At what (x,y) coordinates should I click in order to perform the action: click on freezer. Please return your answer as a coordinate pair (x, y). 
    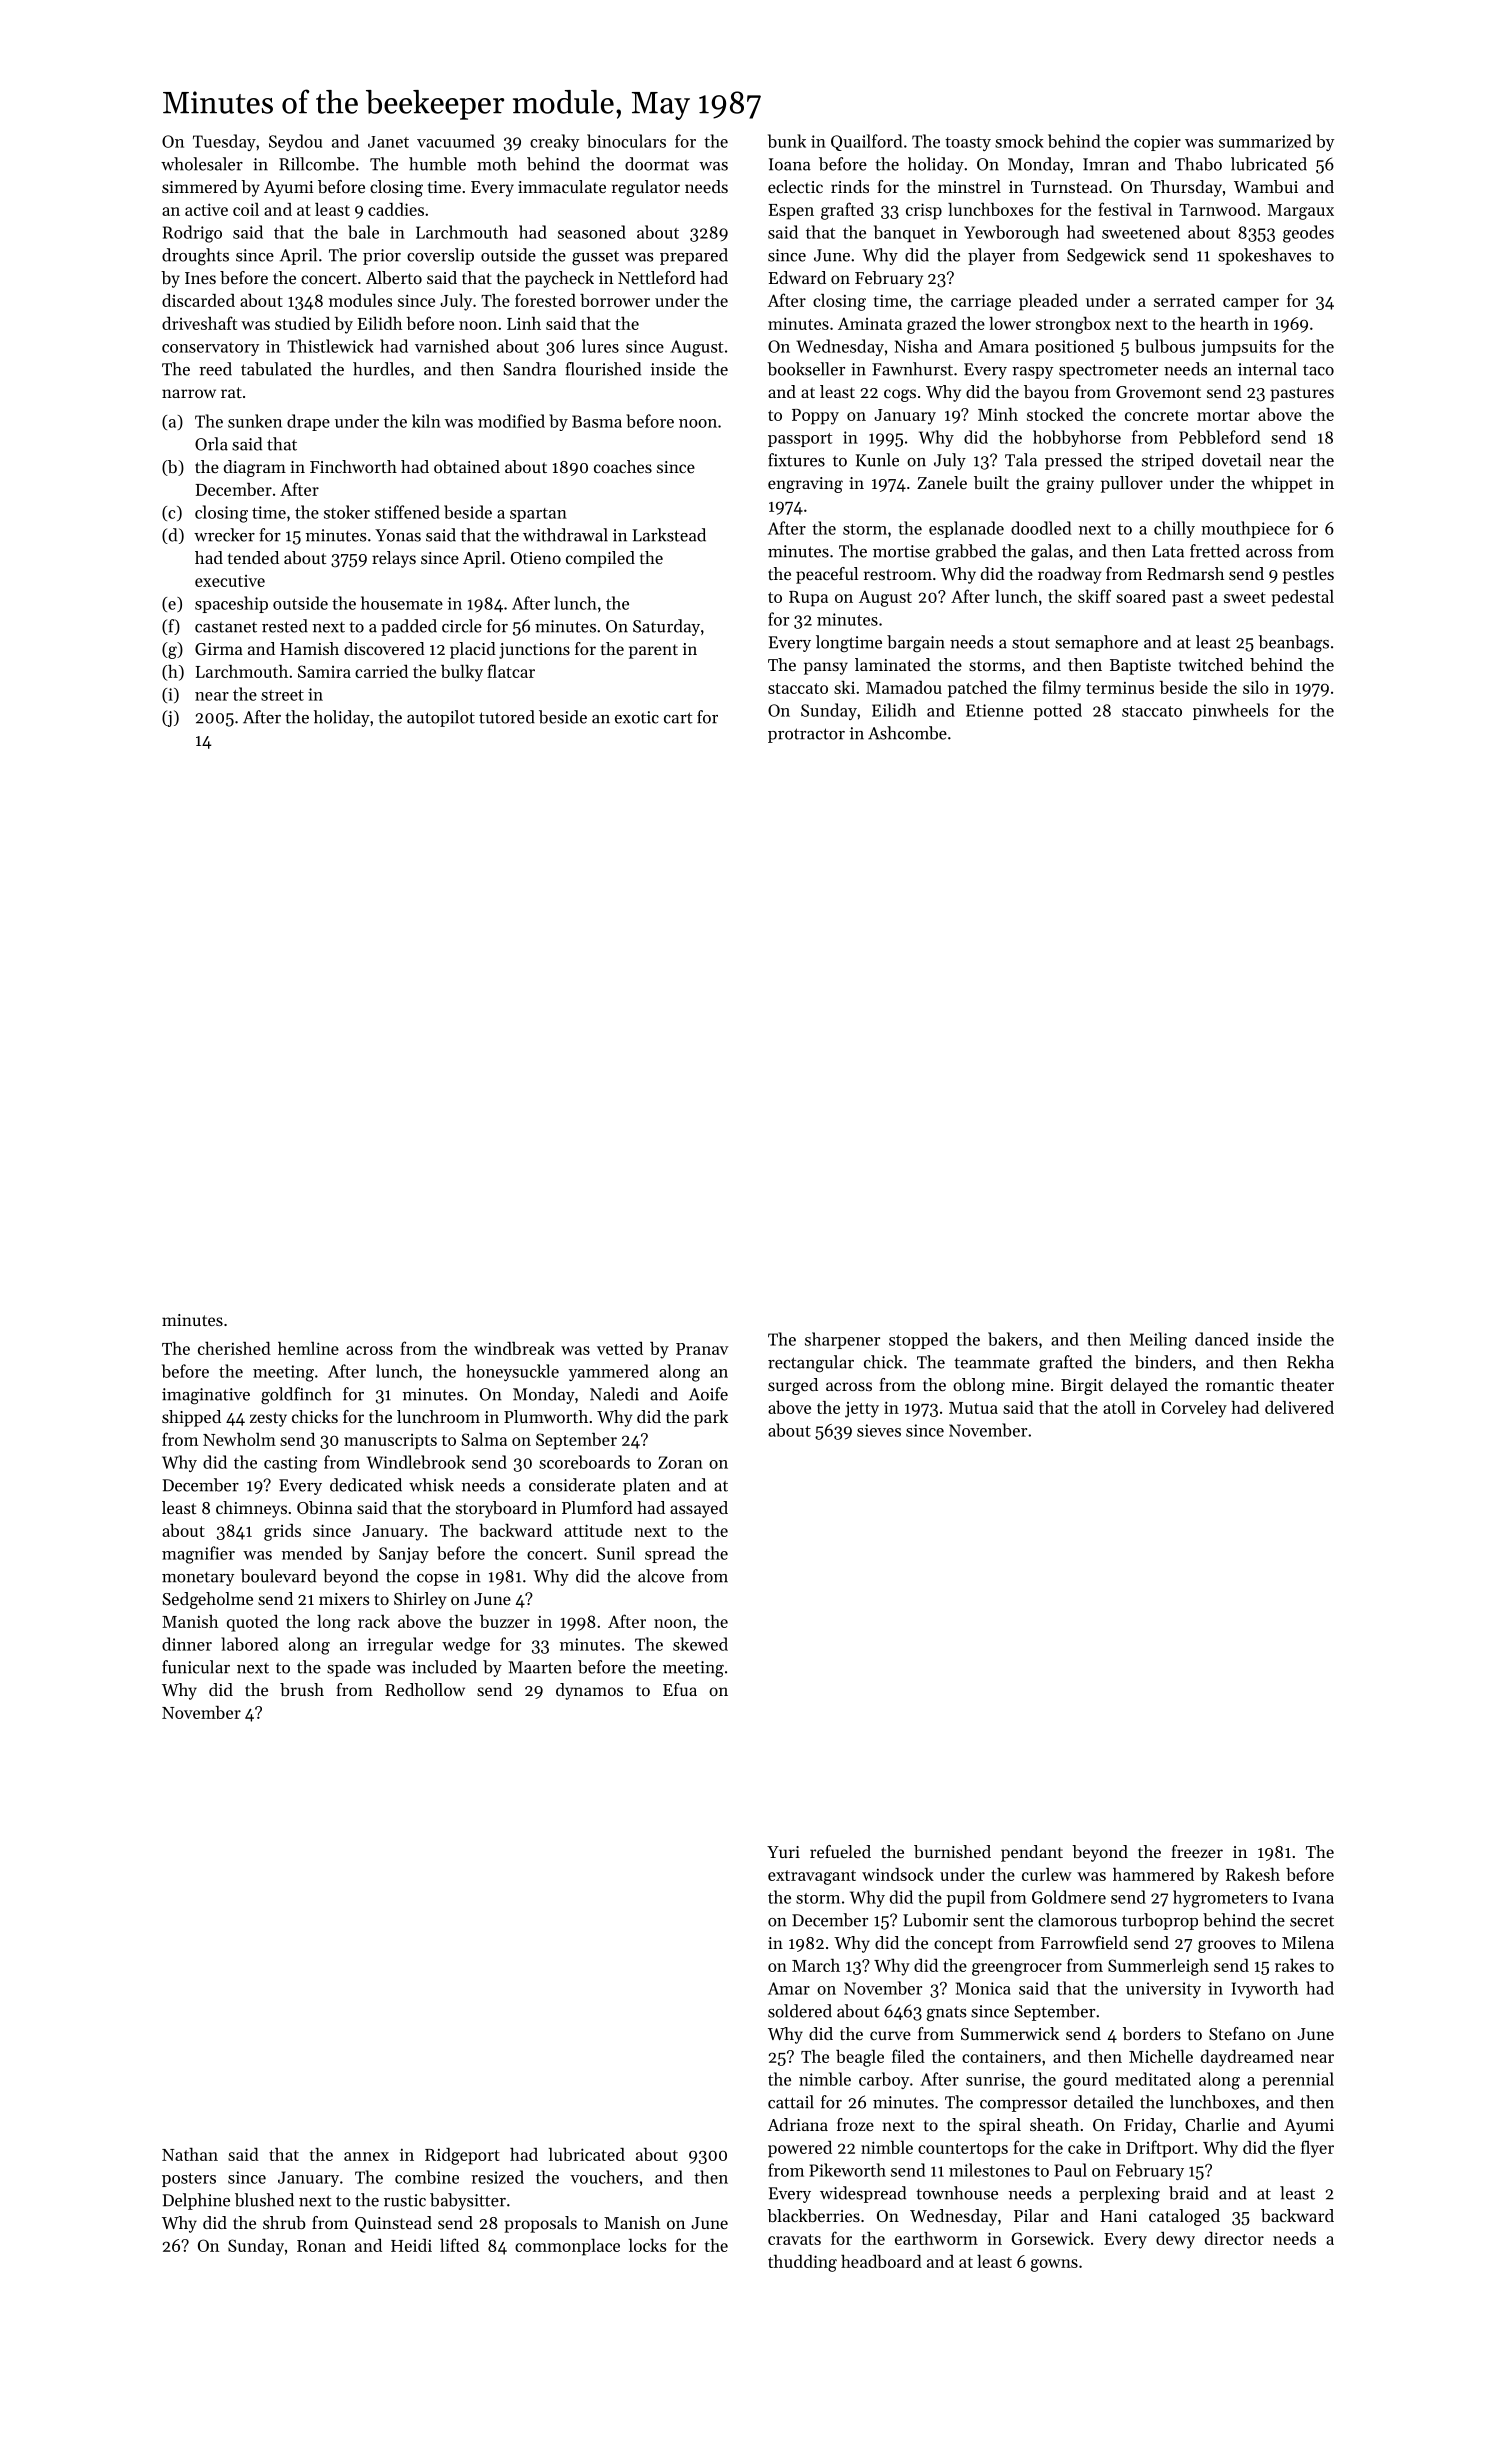
    Looking at the image, I should click on (1197, 1851).
